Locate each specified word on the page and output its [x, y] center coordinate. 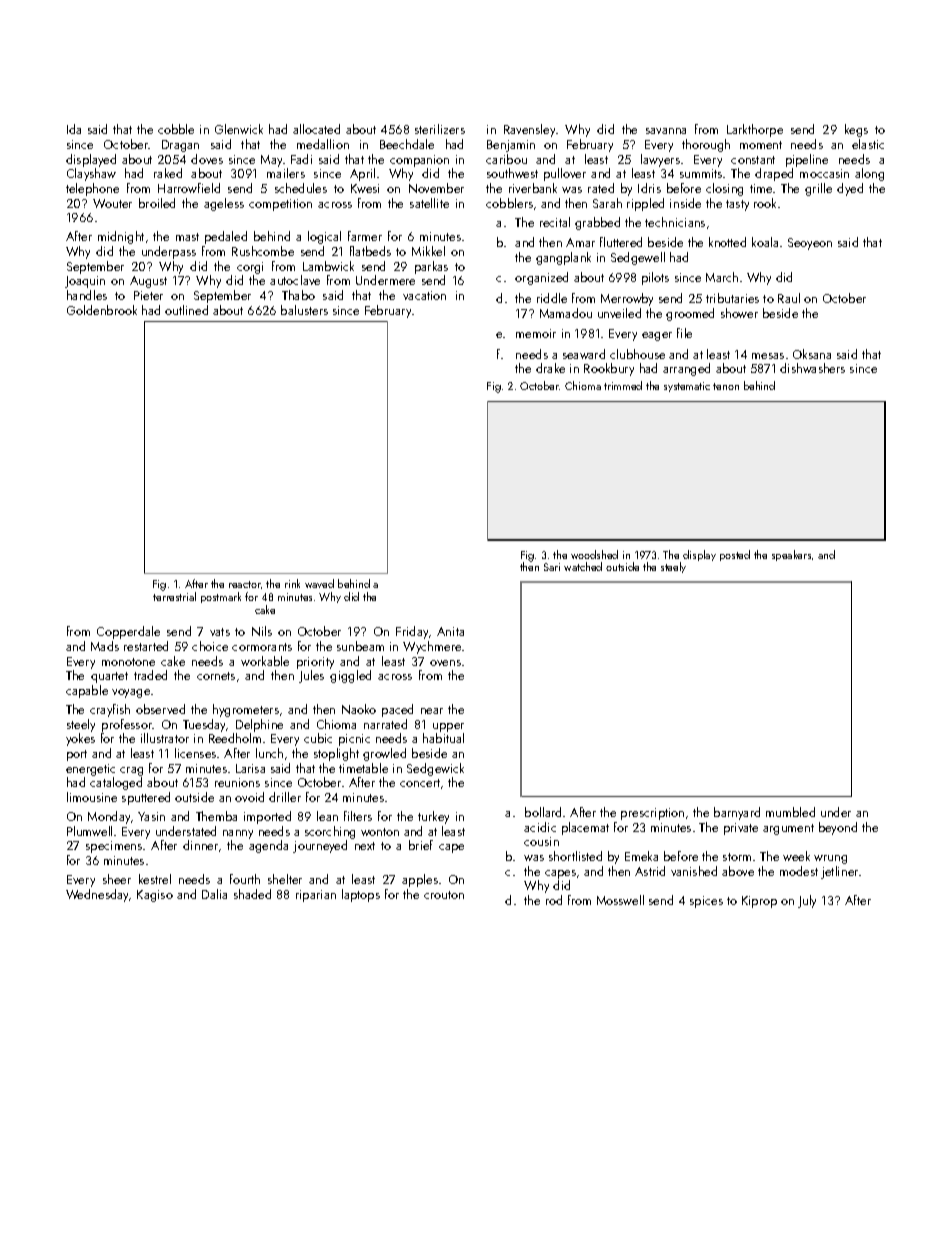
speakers [791, 555]
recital [555, 222]
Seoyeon [810, 244]
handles [87, 295]
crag [131, 771]
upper [448, 727]
